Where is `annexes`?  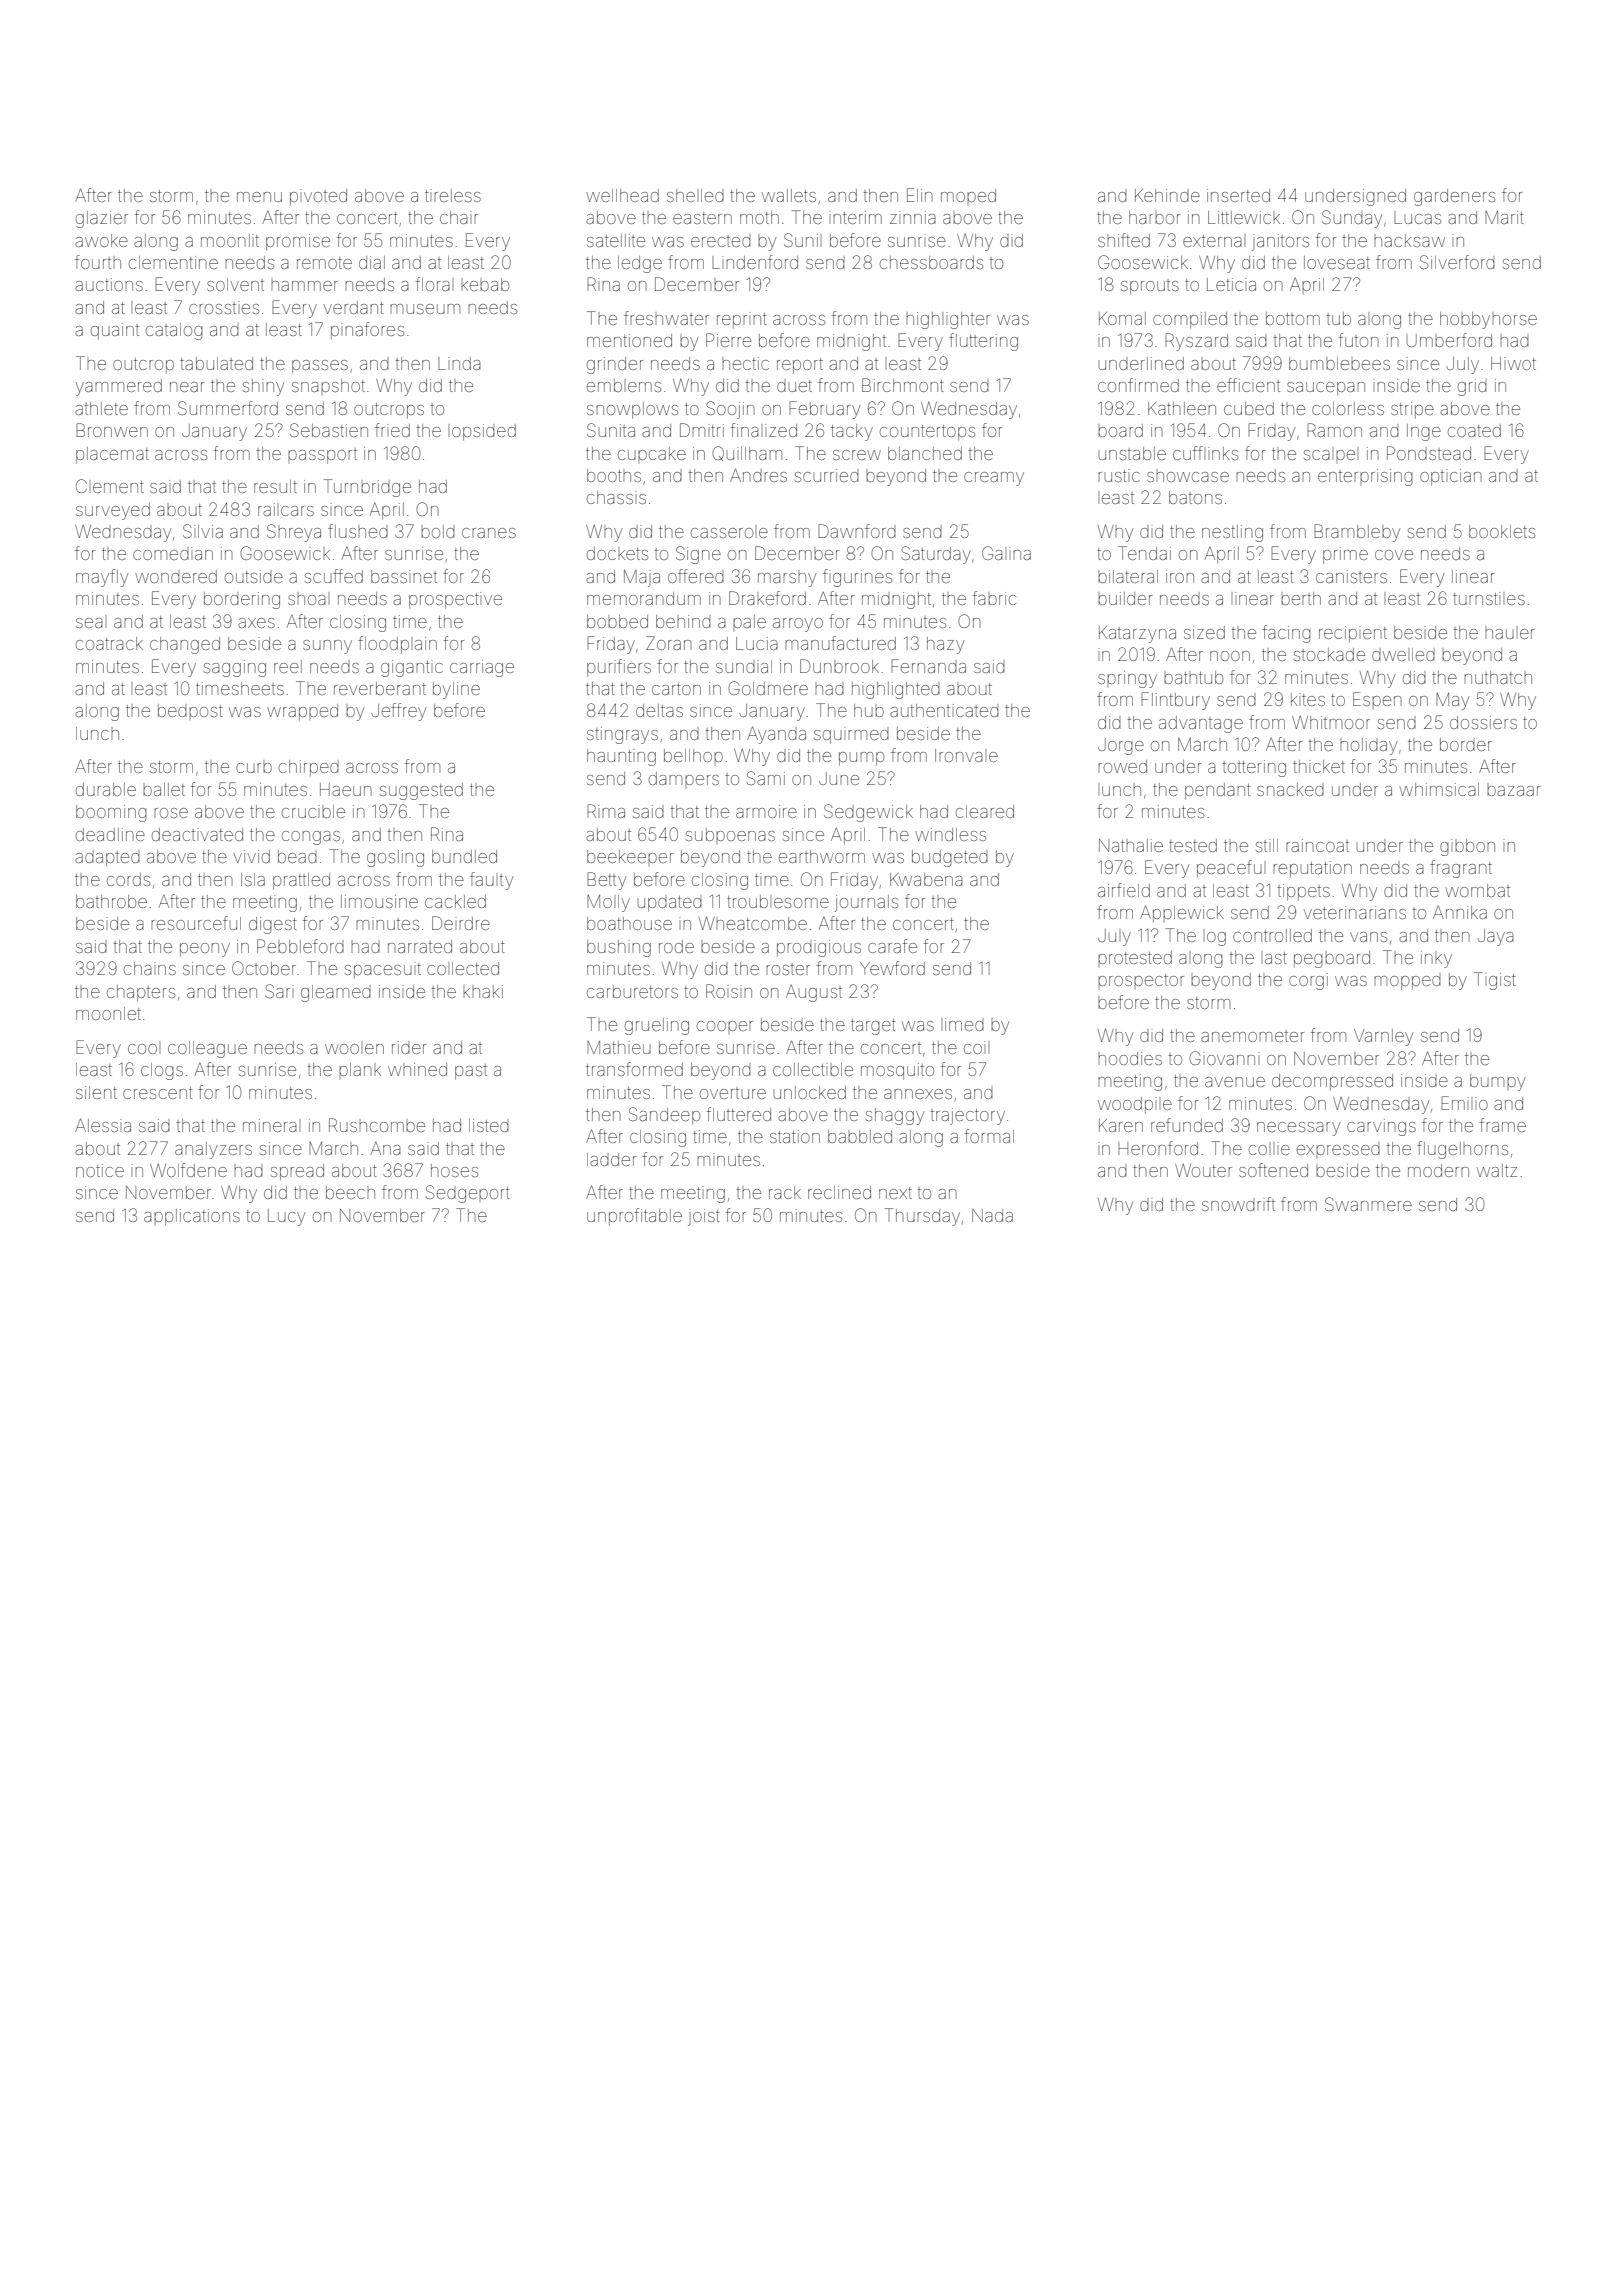
annexes is located at coordinates (918, 1094).
